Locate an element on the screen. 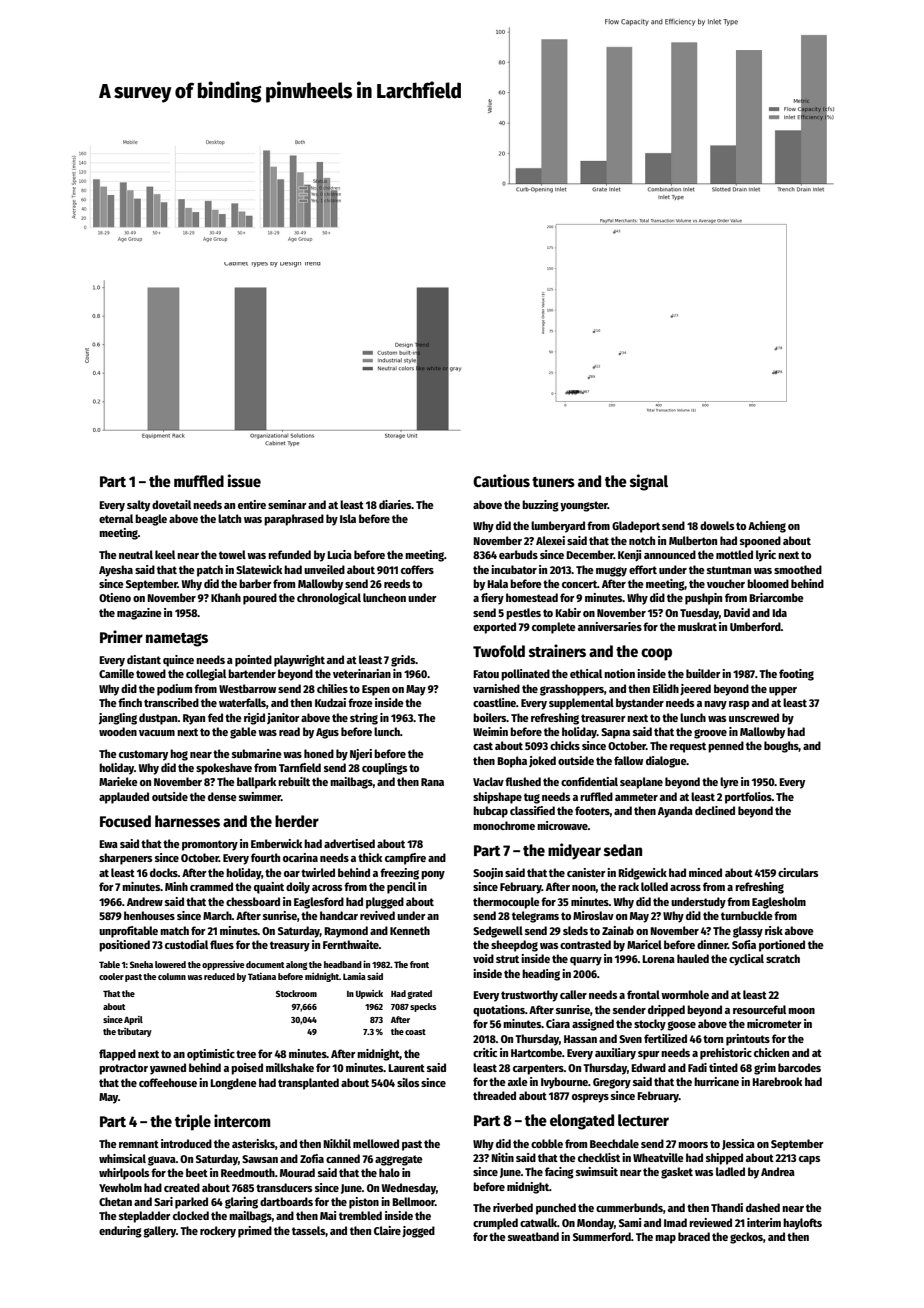 The height and width of the screenshot is (1308, 924). groove is located at coordinates (710, 734).
